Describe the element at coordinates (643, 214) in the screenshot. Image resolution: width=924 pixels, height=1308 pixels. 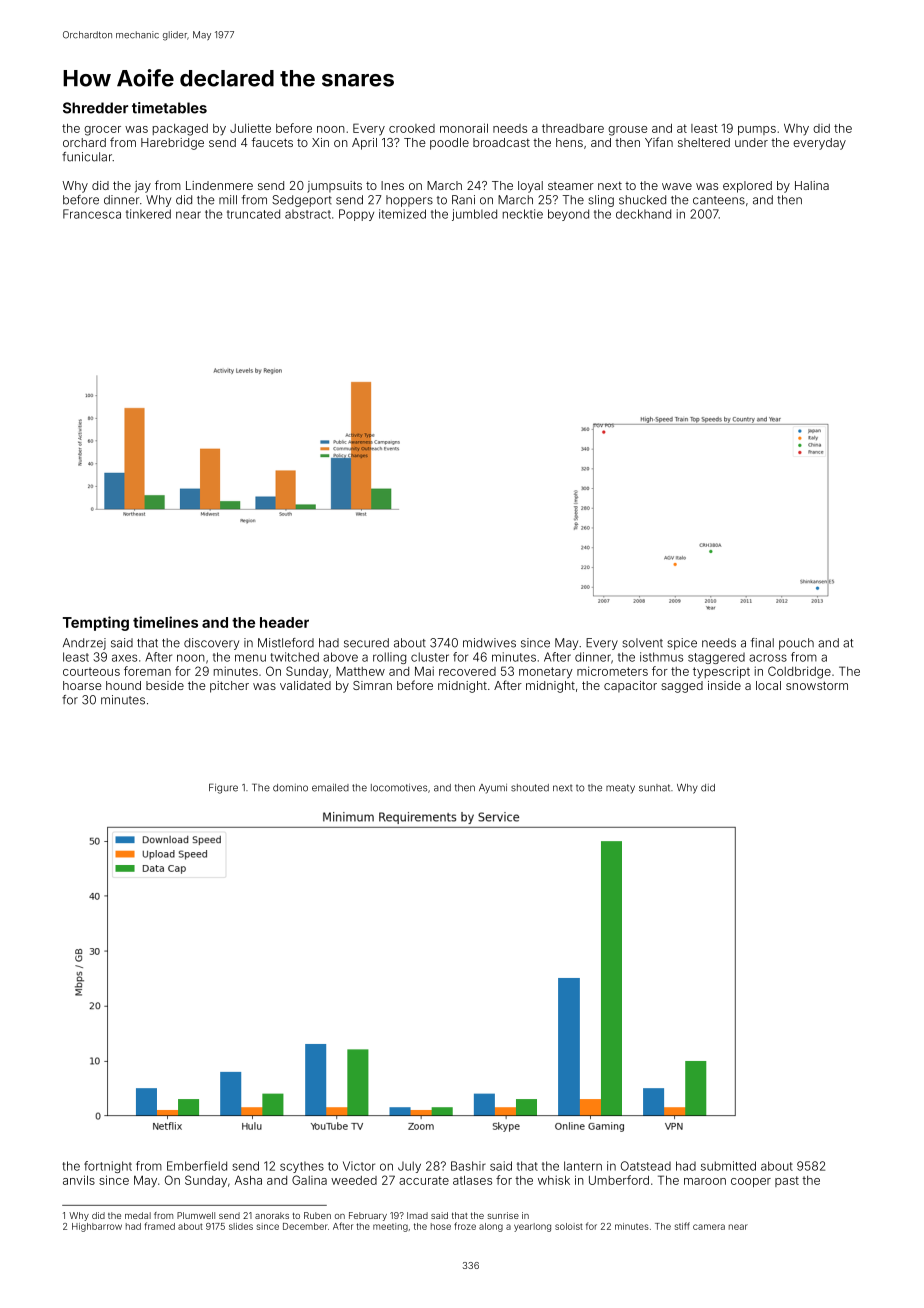
I see `deckhand` at that location.
